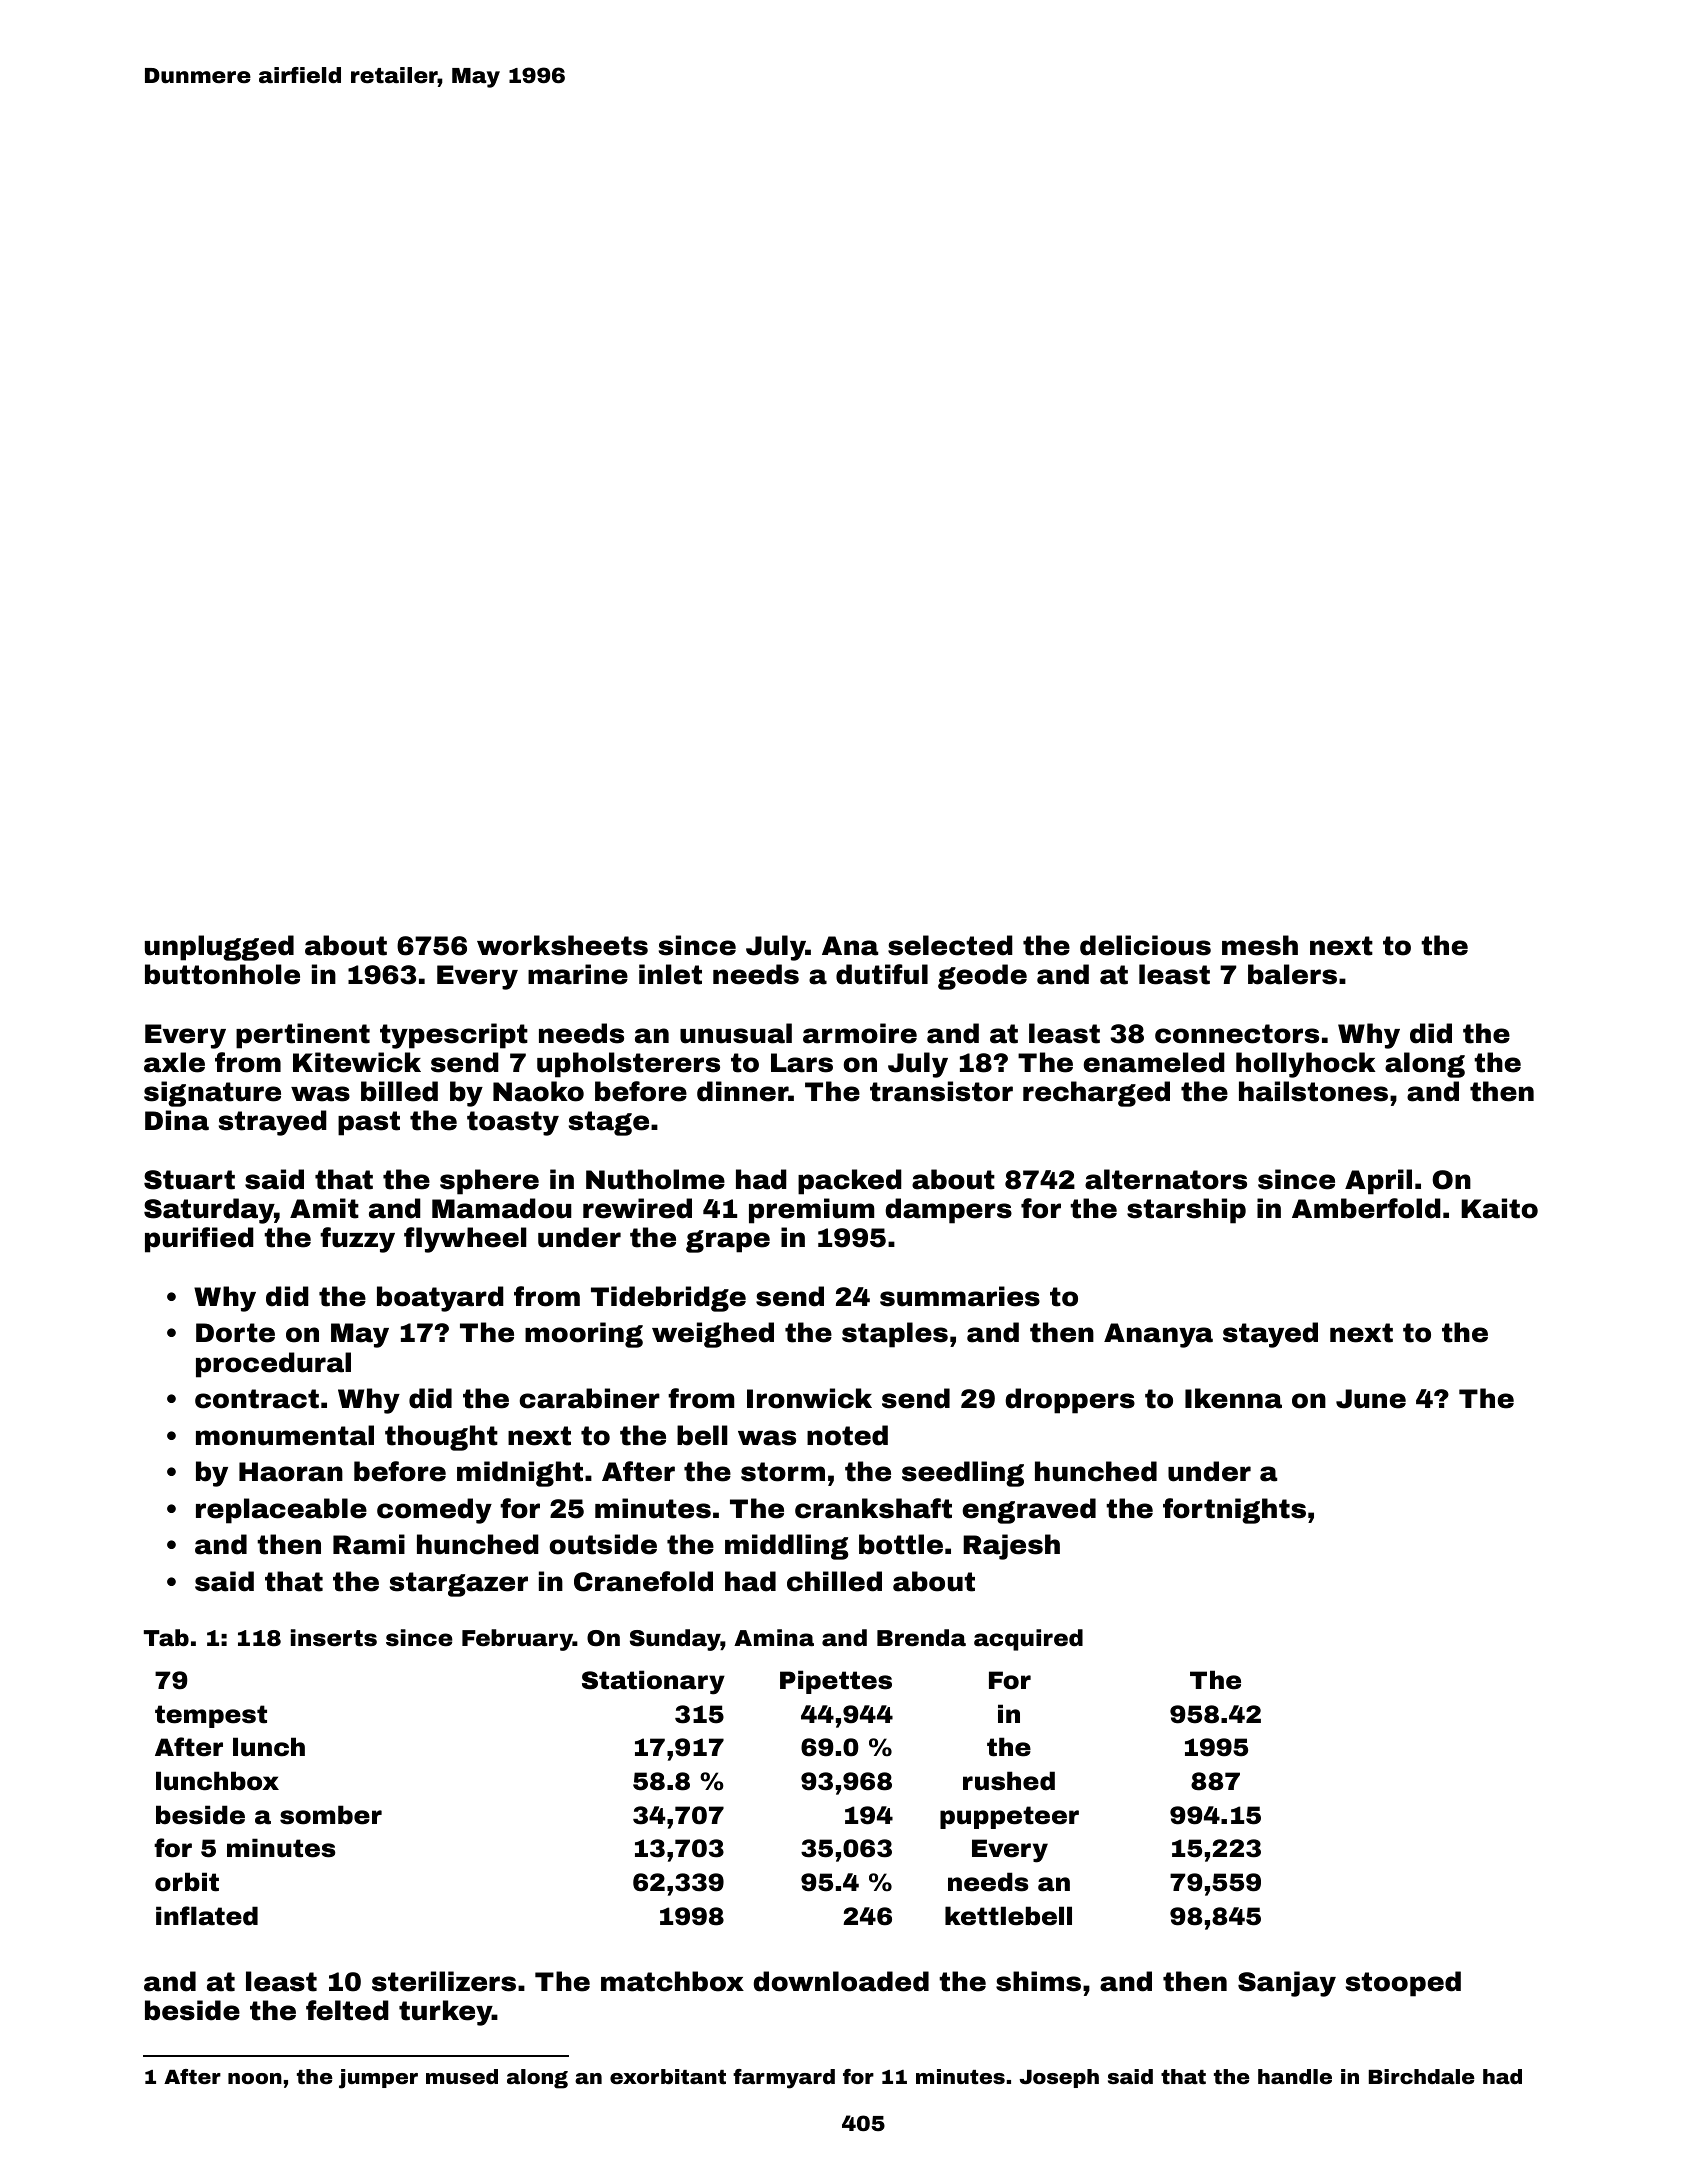  What do you see at coordinates (273, 1365) in the document?
I see `procedural` at bounding box center [273, 1365].
